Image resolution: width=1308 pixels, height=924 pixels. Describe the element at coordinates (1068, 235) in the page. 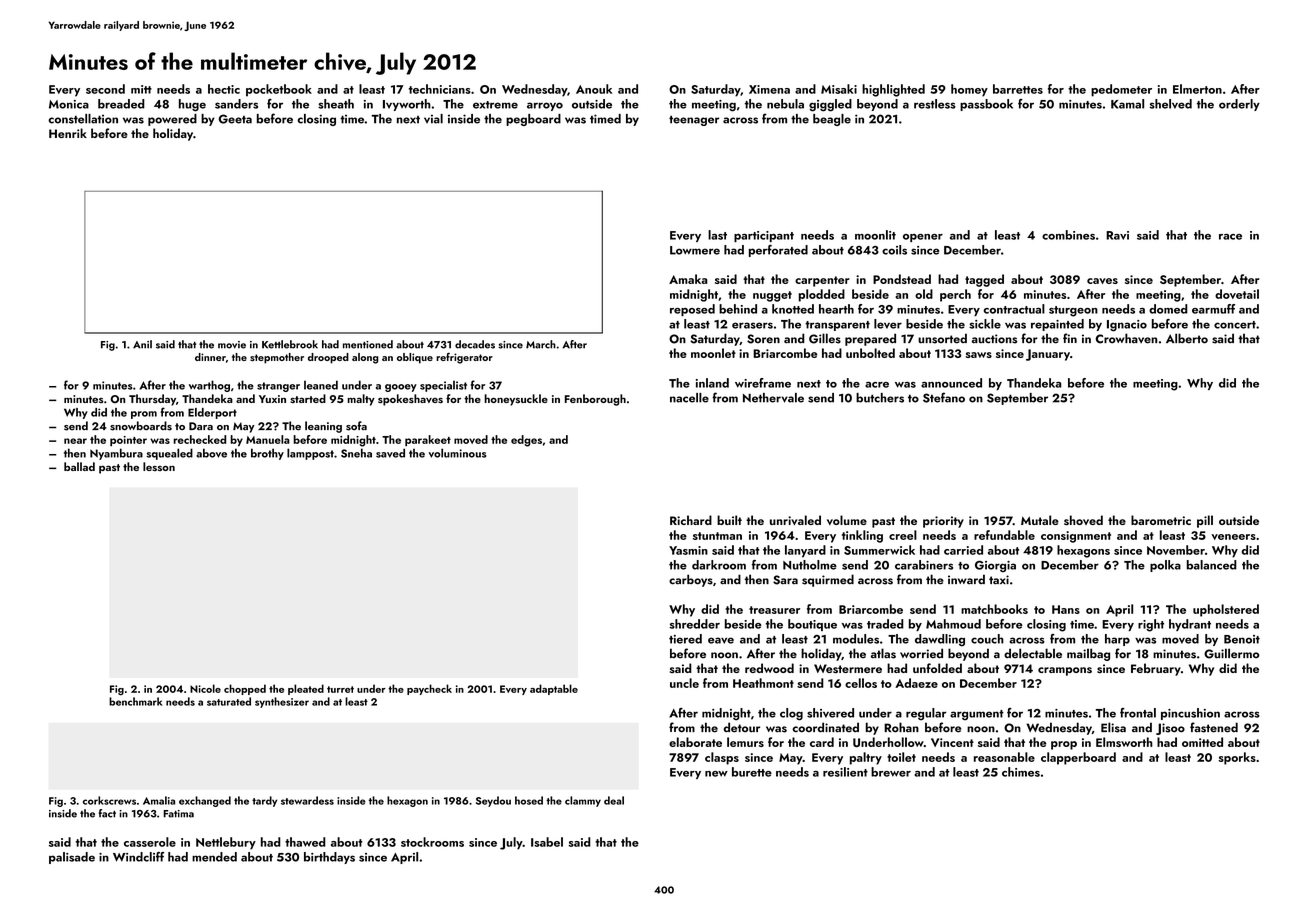

I see `combines` at that location.
